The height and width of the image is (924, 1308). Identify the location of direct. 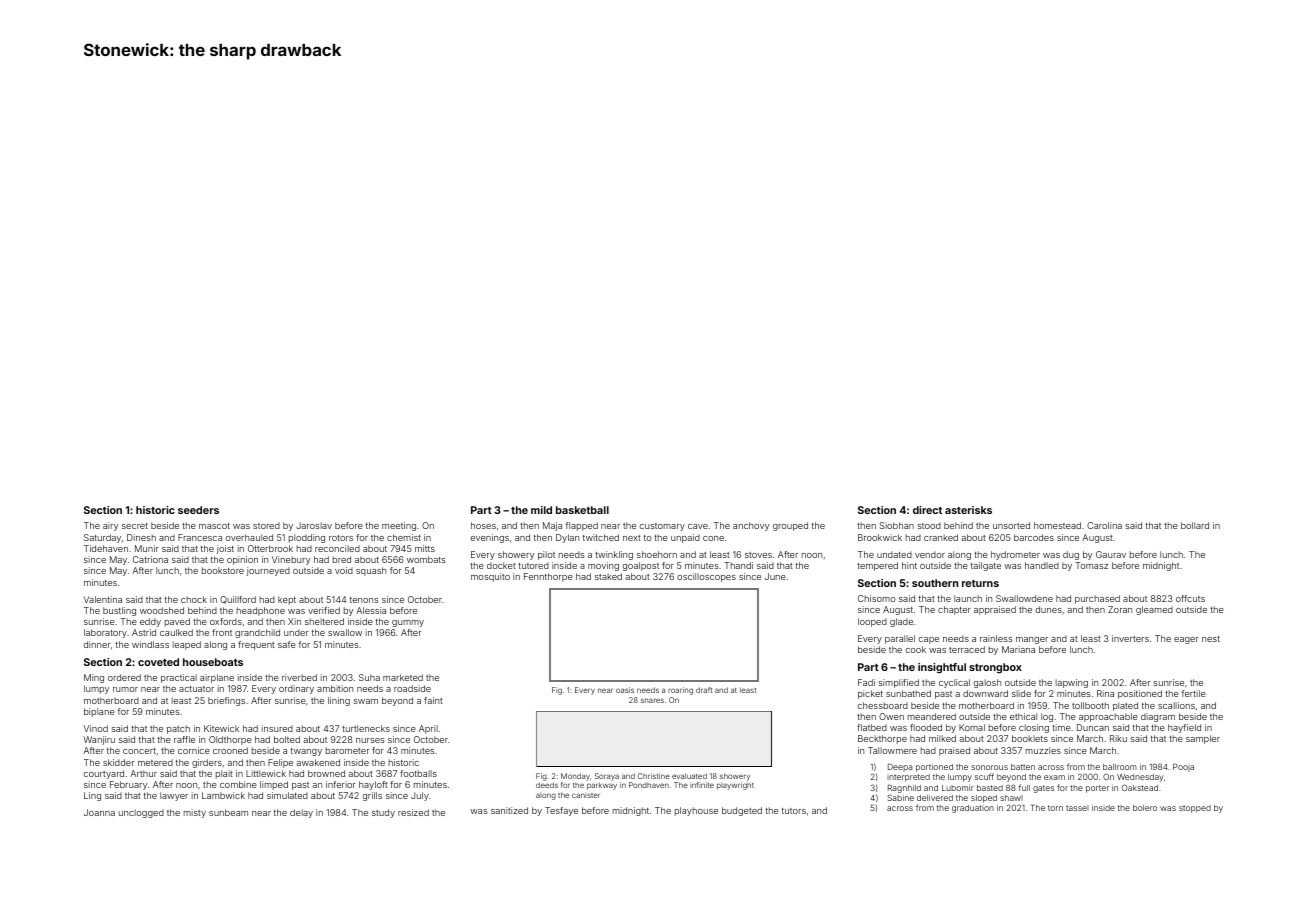
(927, 510).
